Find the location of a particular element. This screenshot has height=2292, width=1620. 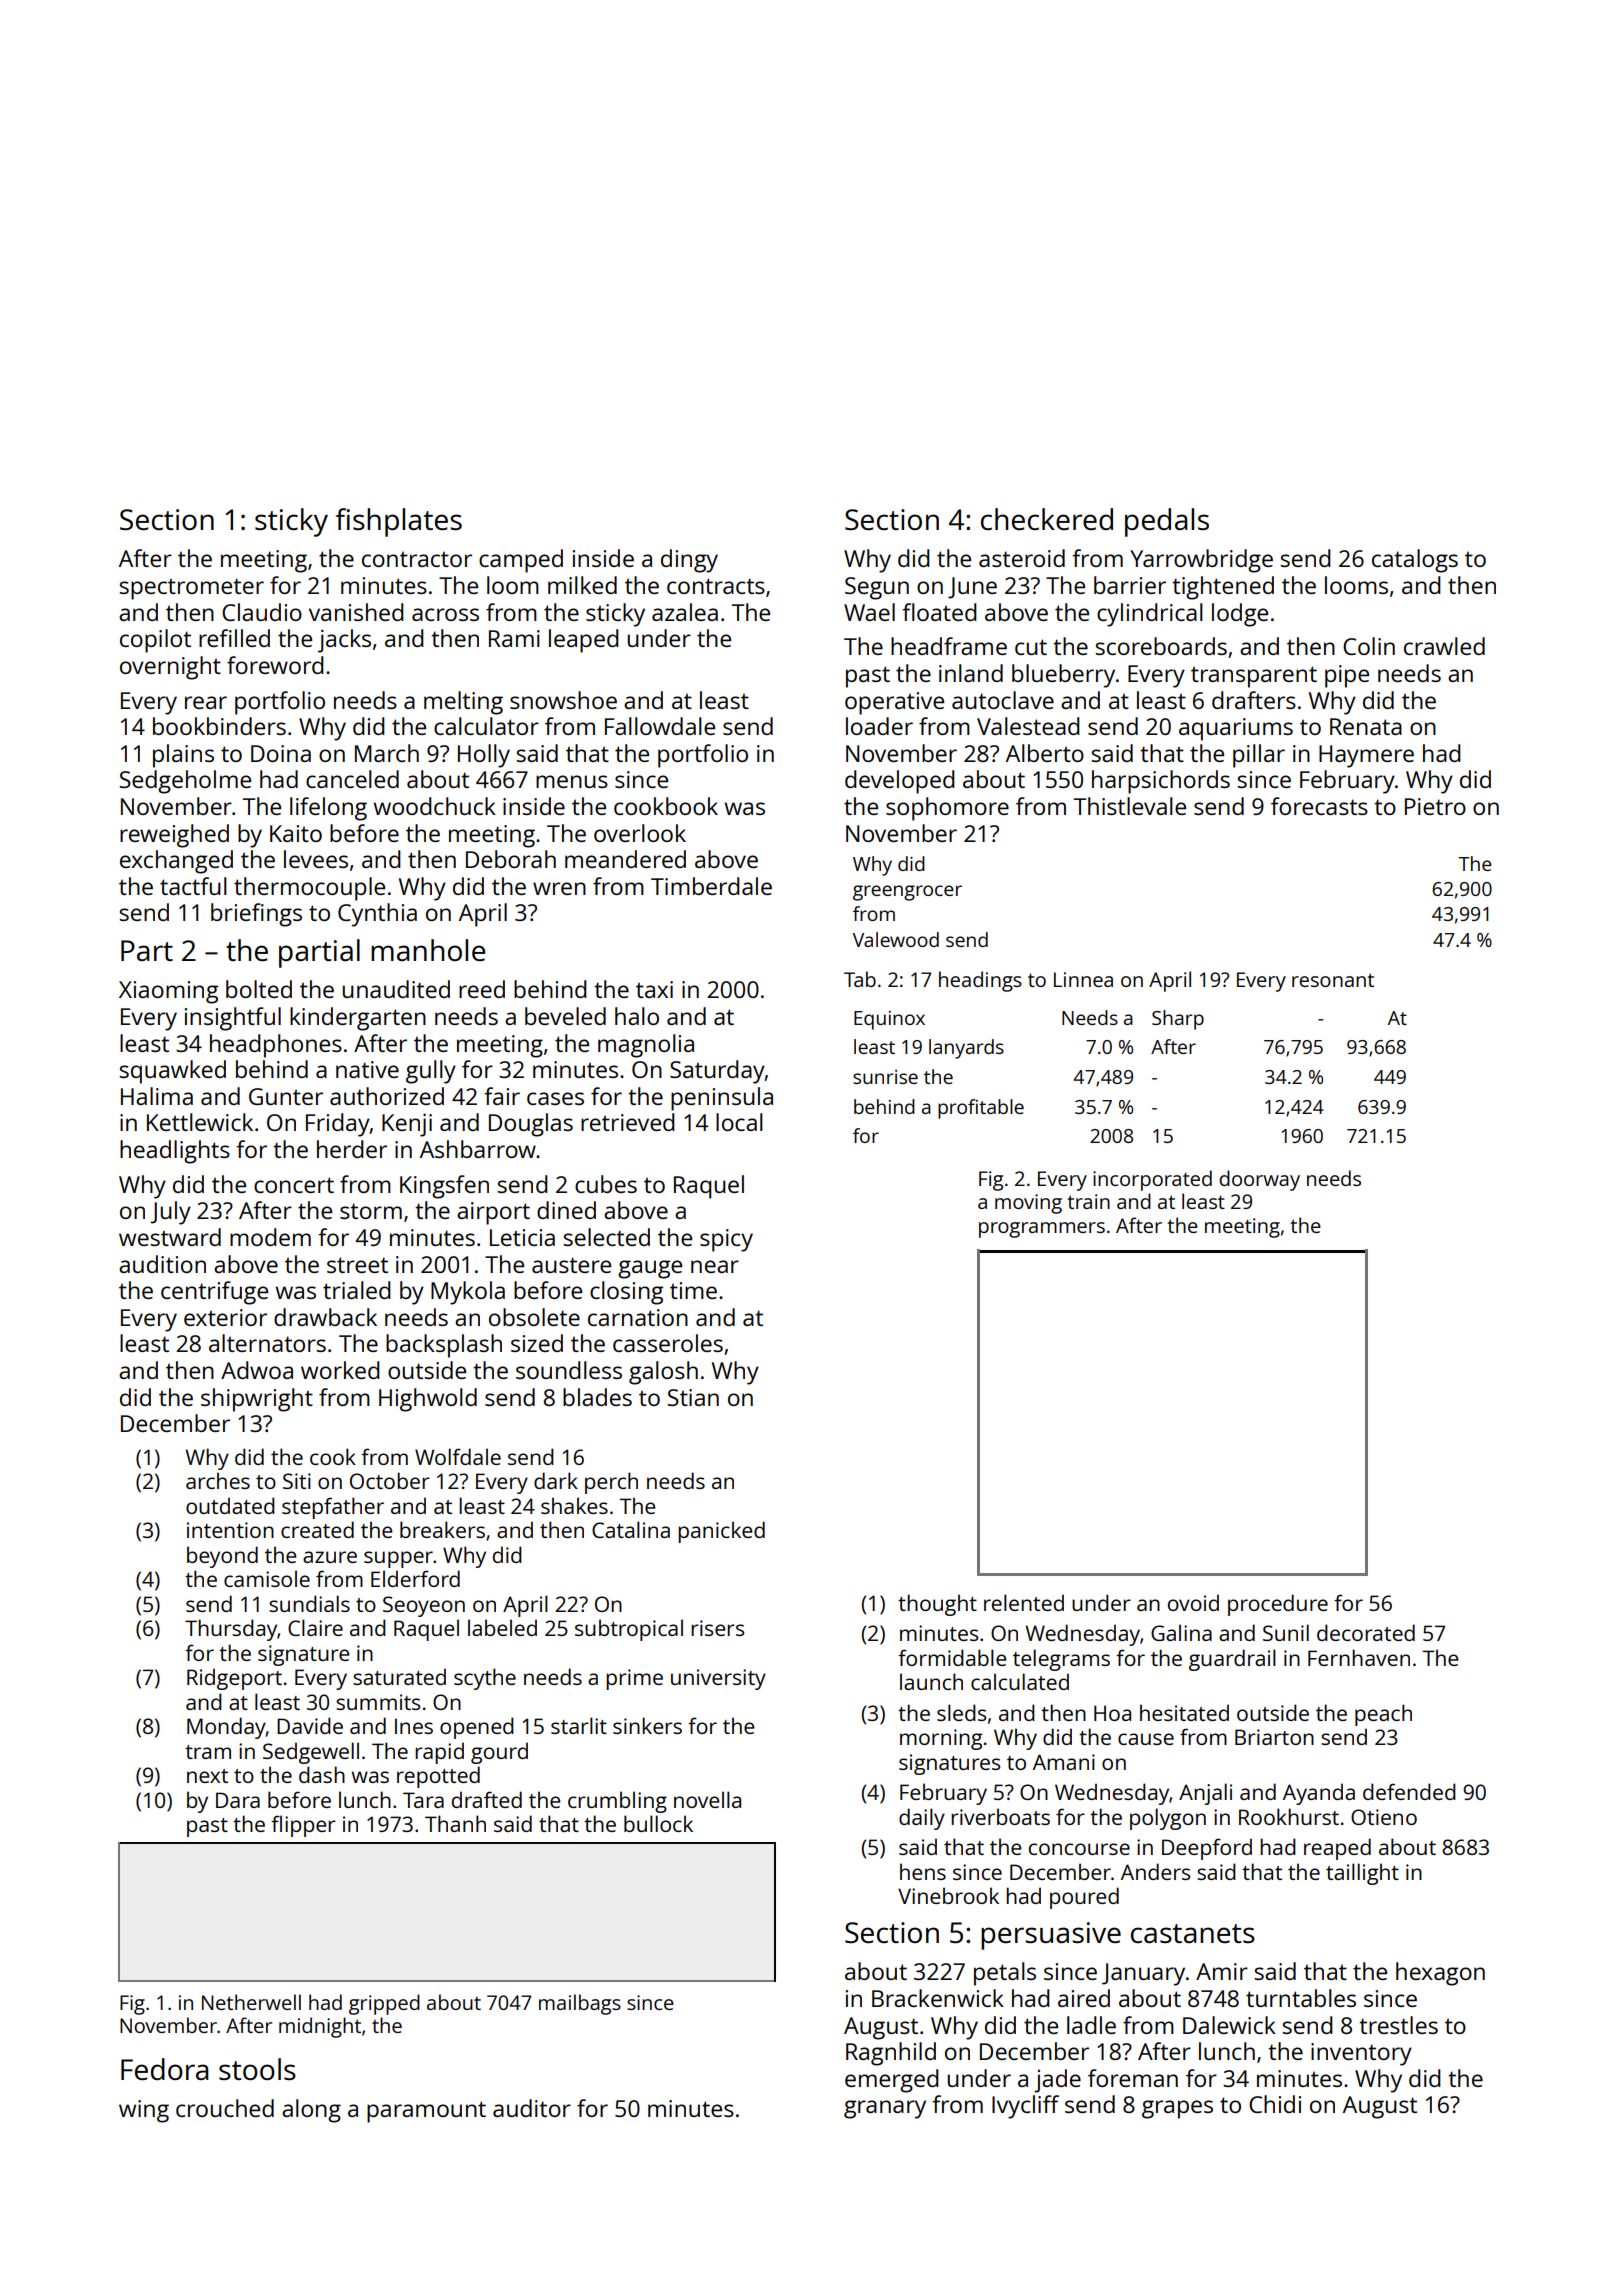

hens is located at coordinates (923, 1871).
